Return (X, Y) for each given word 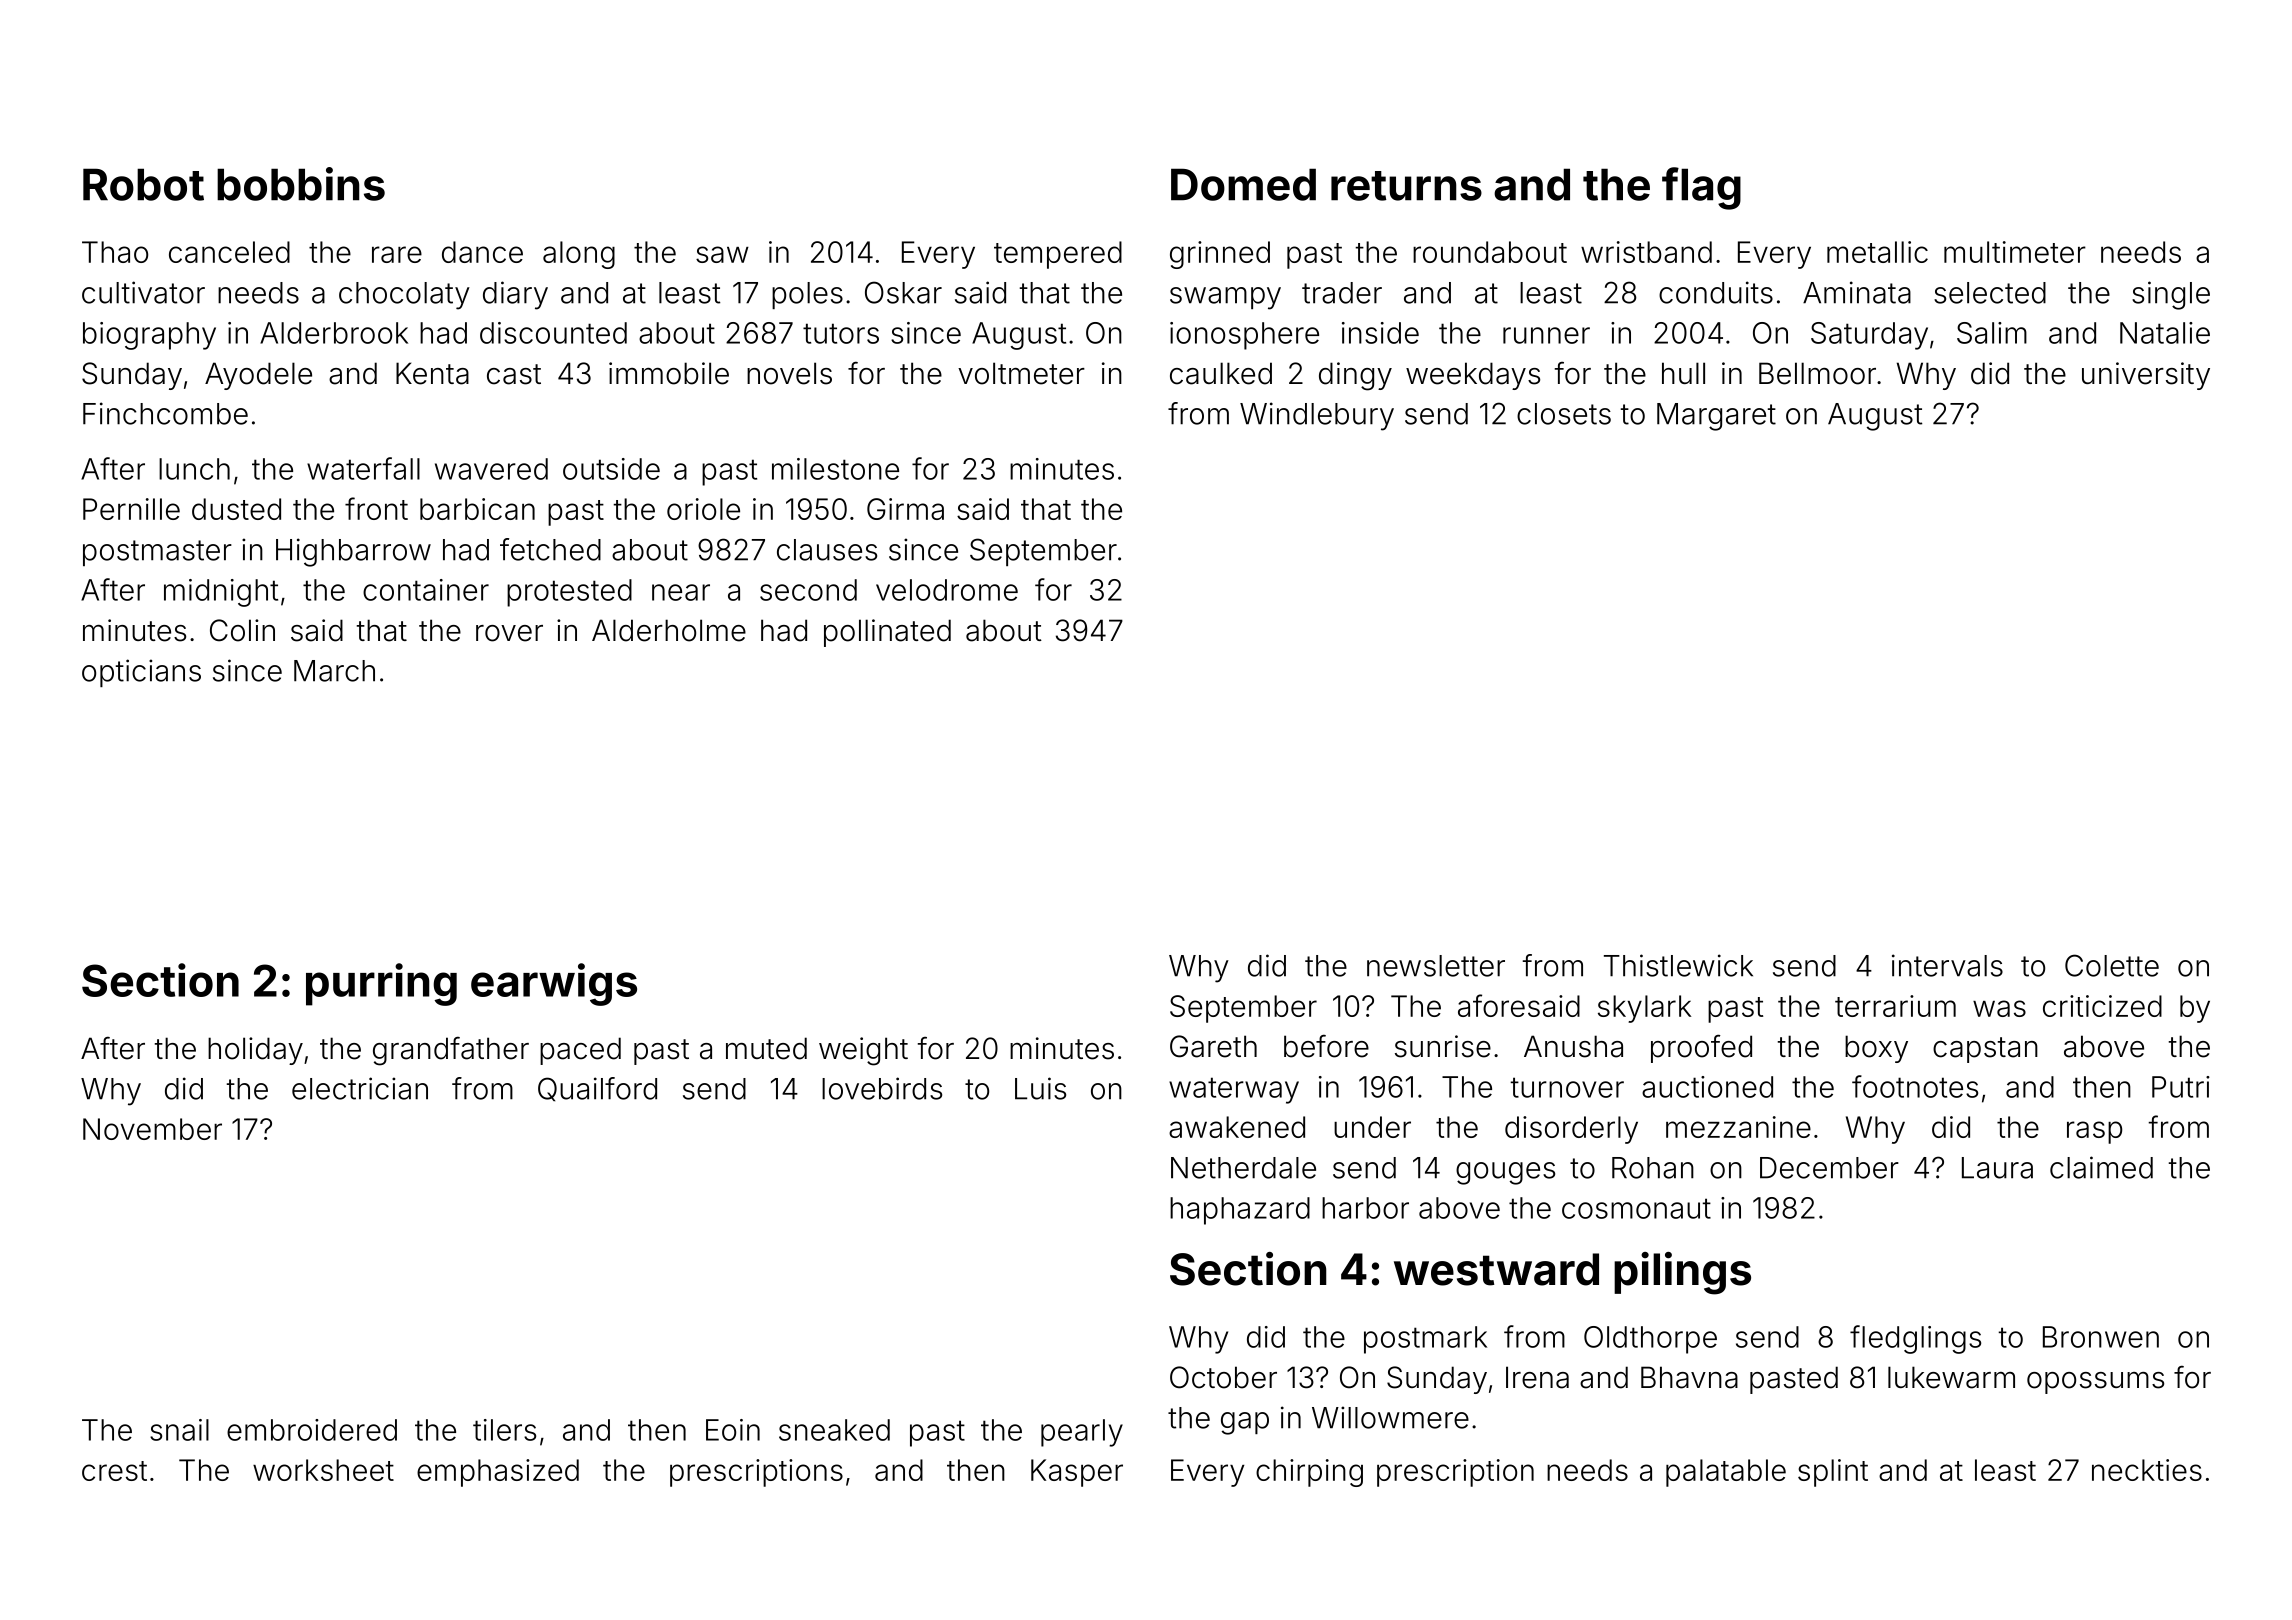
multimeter (2015, 252)
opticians (141, 673)
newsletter (1436, 966)
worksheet (323, 1470)
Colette (2112, 965)
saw (722, 254)
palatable (1726, 1473)
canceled (229, 252)
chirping (1309, 1473)
